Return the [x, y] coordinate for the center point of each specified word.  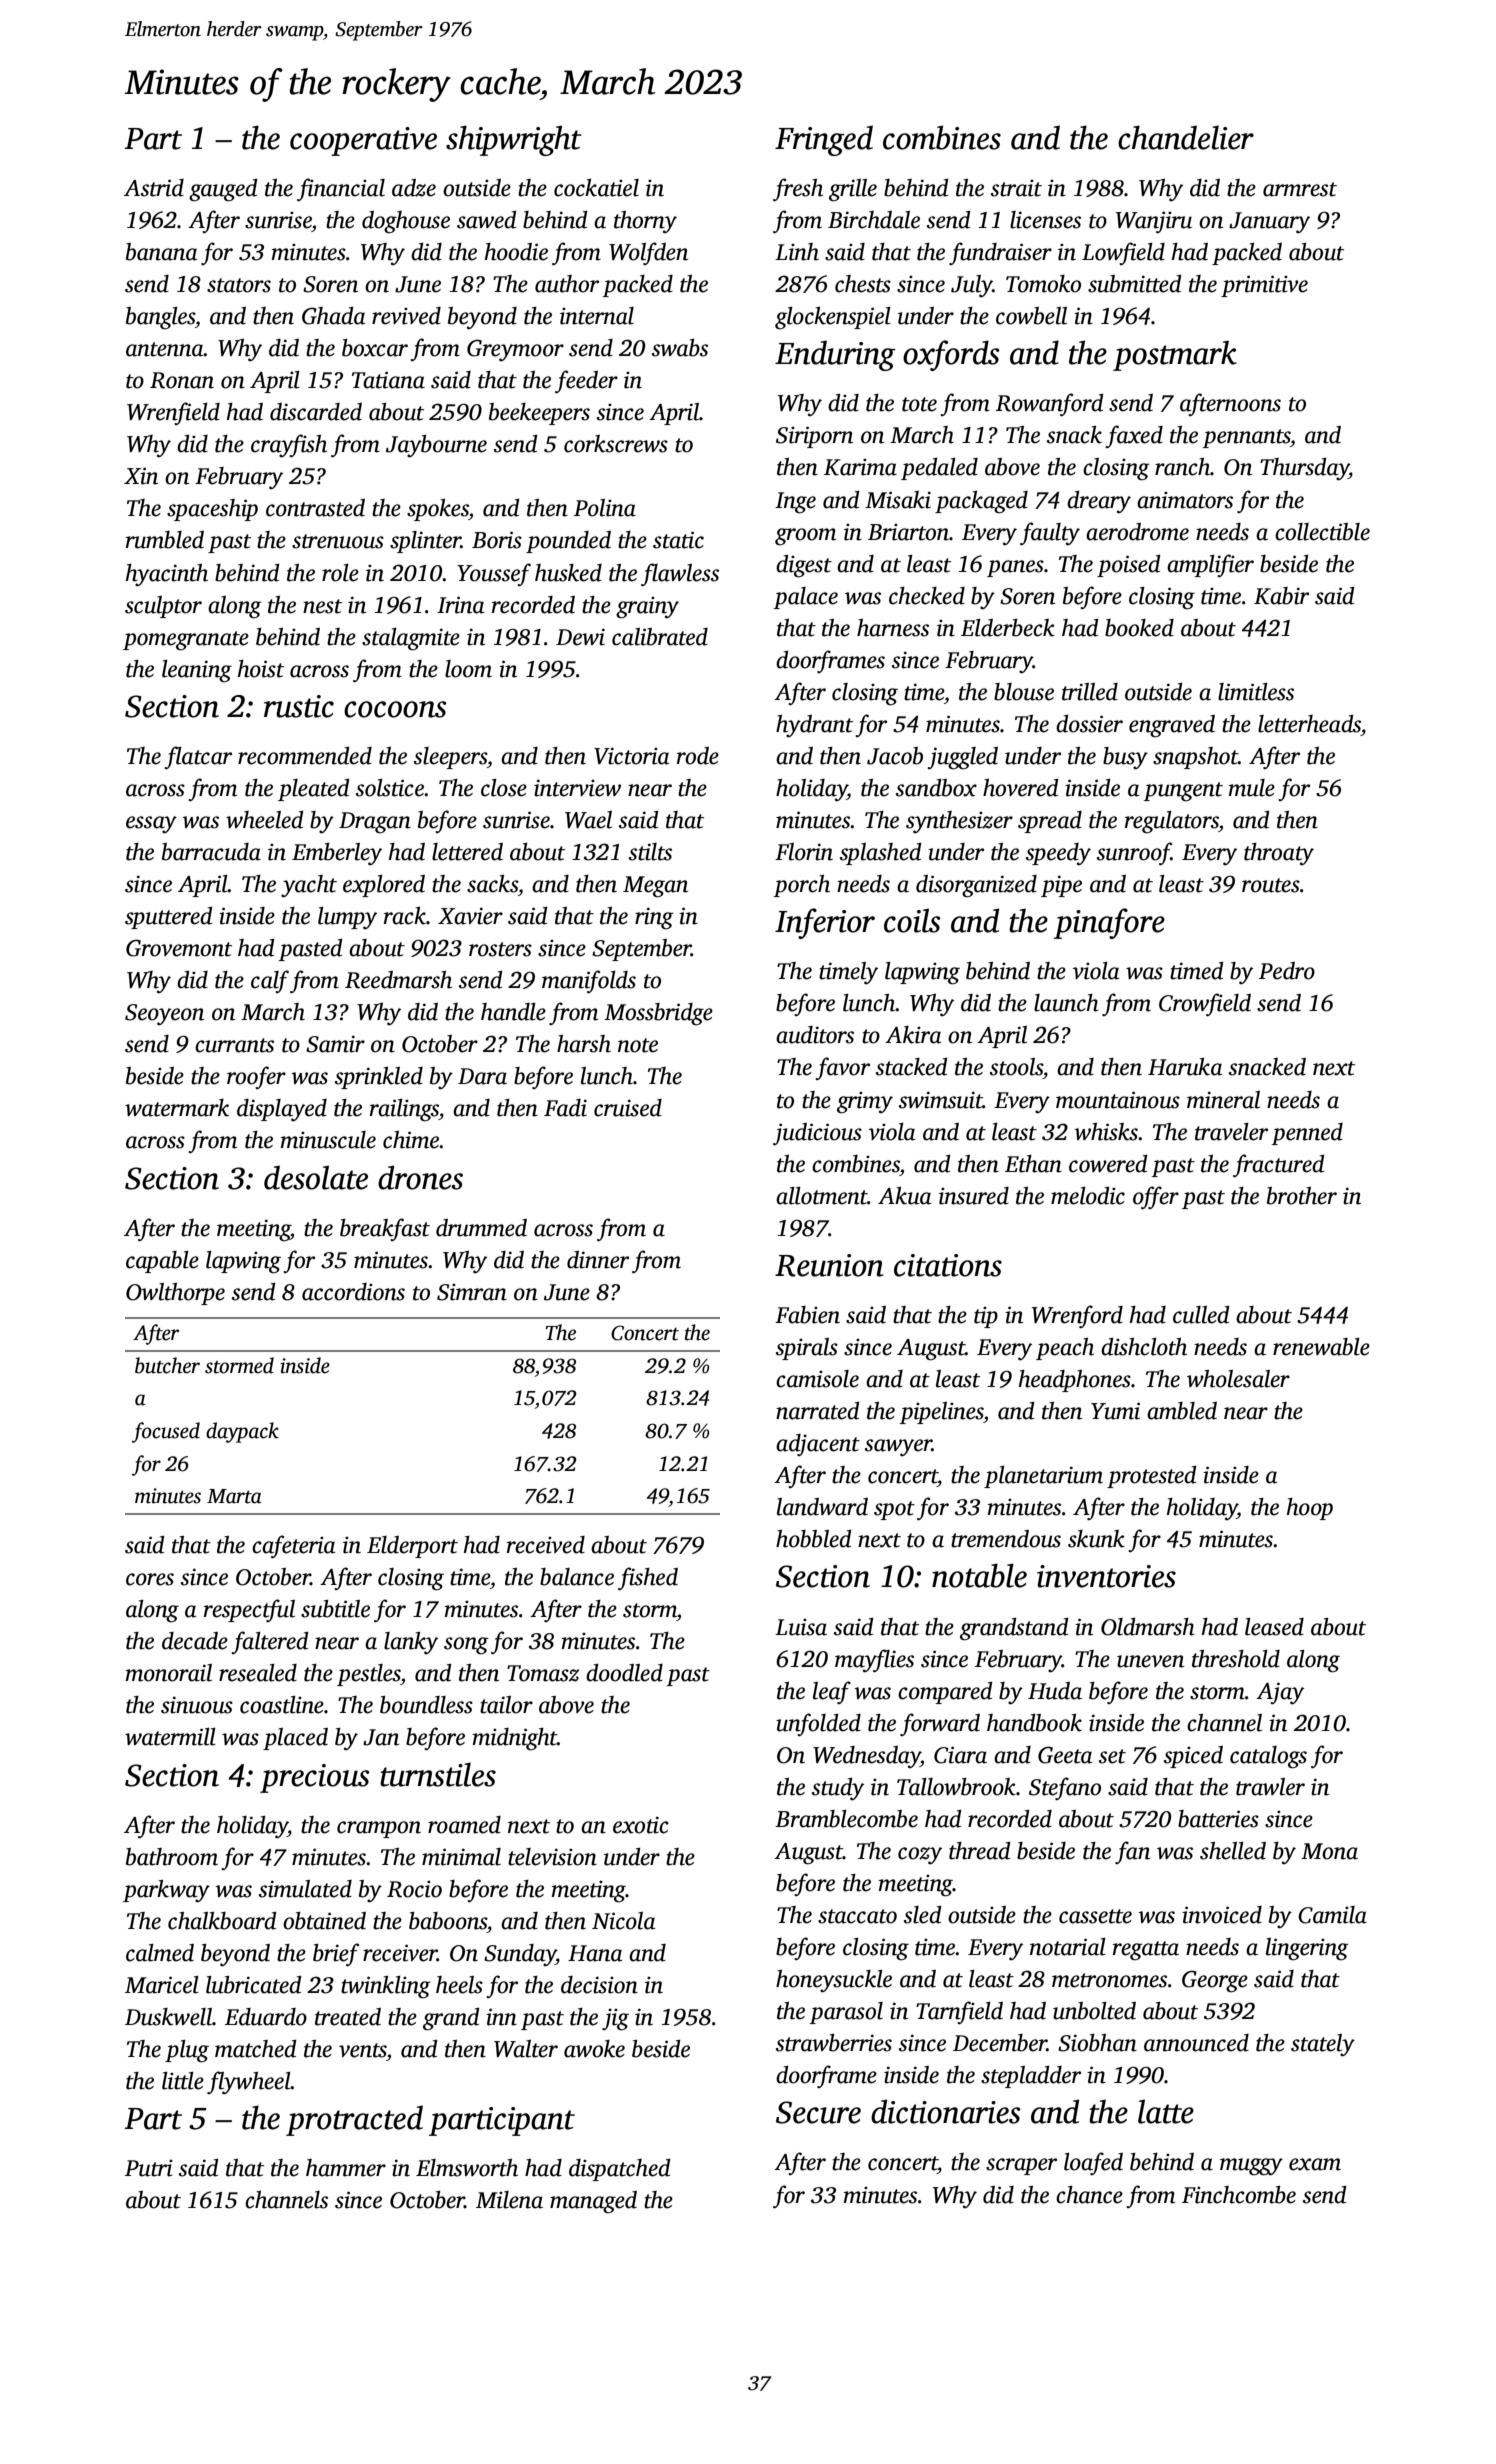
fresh [798, 189]
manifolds [589, 981]
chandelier [1186, 137]
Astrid [154, 188]
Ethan [1033, 1164]
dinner [598, 1260]
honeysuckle [834, 1981]
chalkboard [222, 1921]
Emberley [337, 854]
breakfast [385, 1229]
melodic [1088, 1196]
